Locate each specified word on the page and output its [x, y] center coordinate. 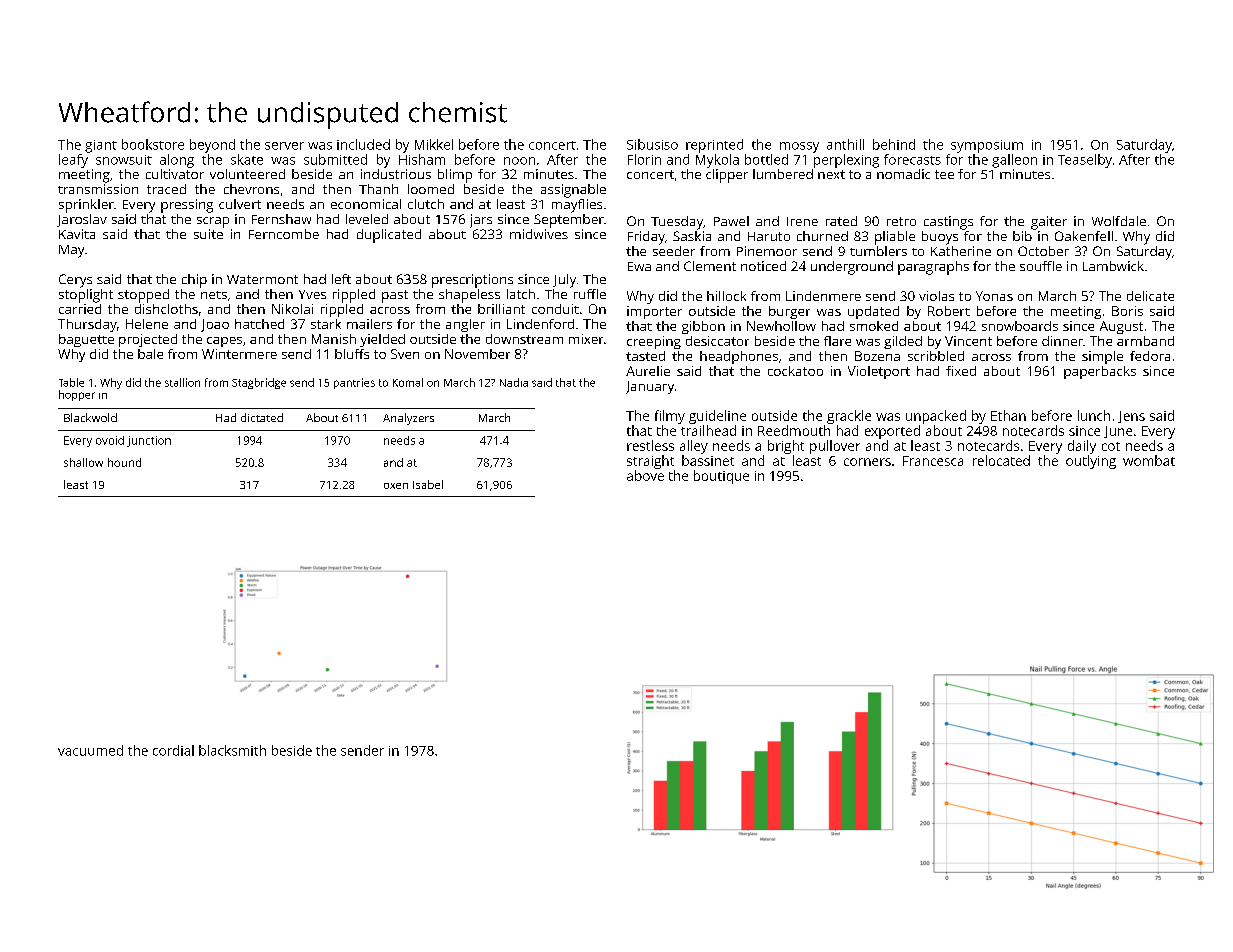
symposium [987, 146]
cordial [173, 750]
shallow [83, 462]
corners [867, 462]
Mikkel [434, 144]
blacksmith [232, 750]
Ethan [1008, 415]
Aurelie [648, 371]
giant [101, 146]
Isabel [428, 484]
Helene [147, 324]
